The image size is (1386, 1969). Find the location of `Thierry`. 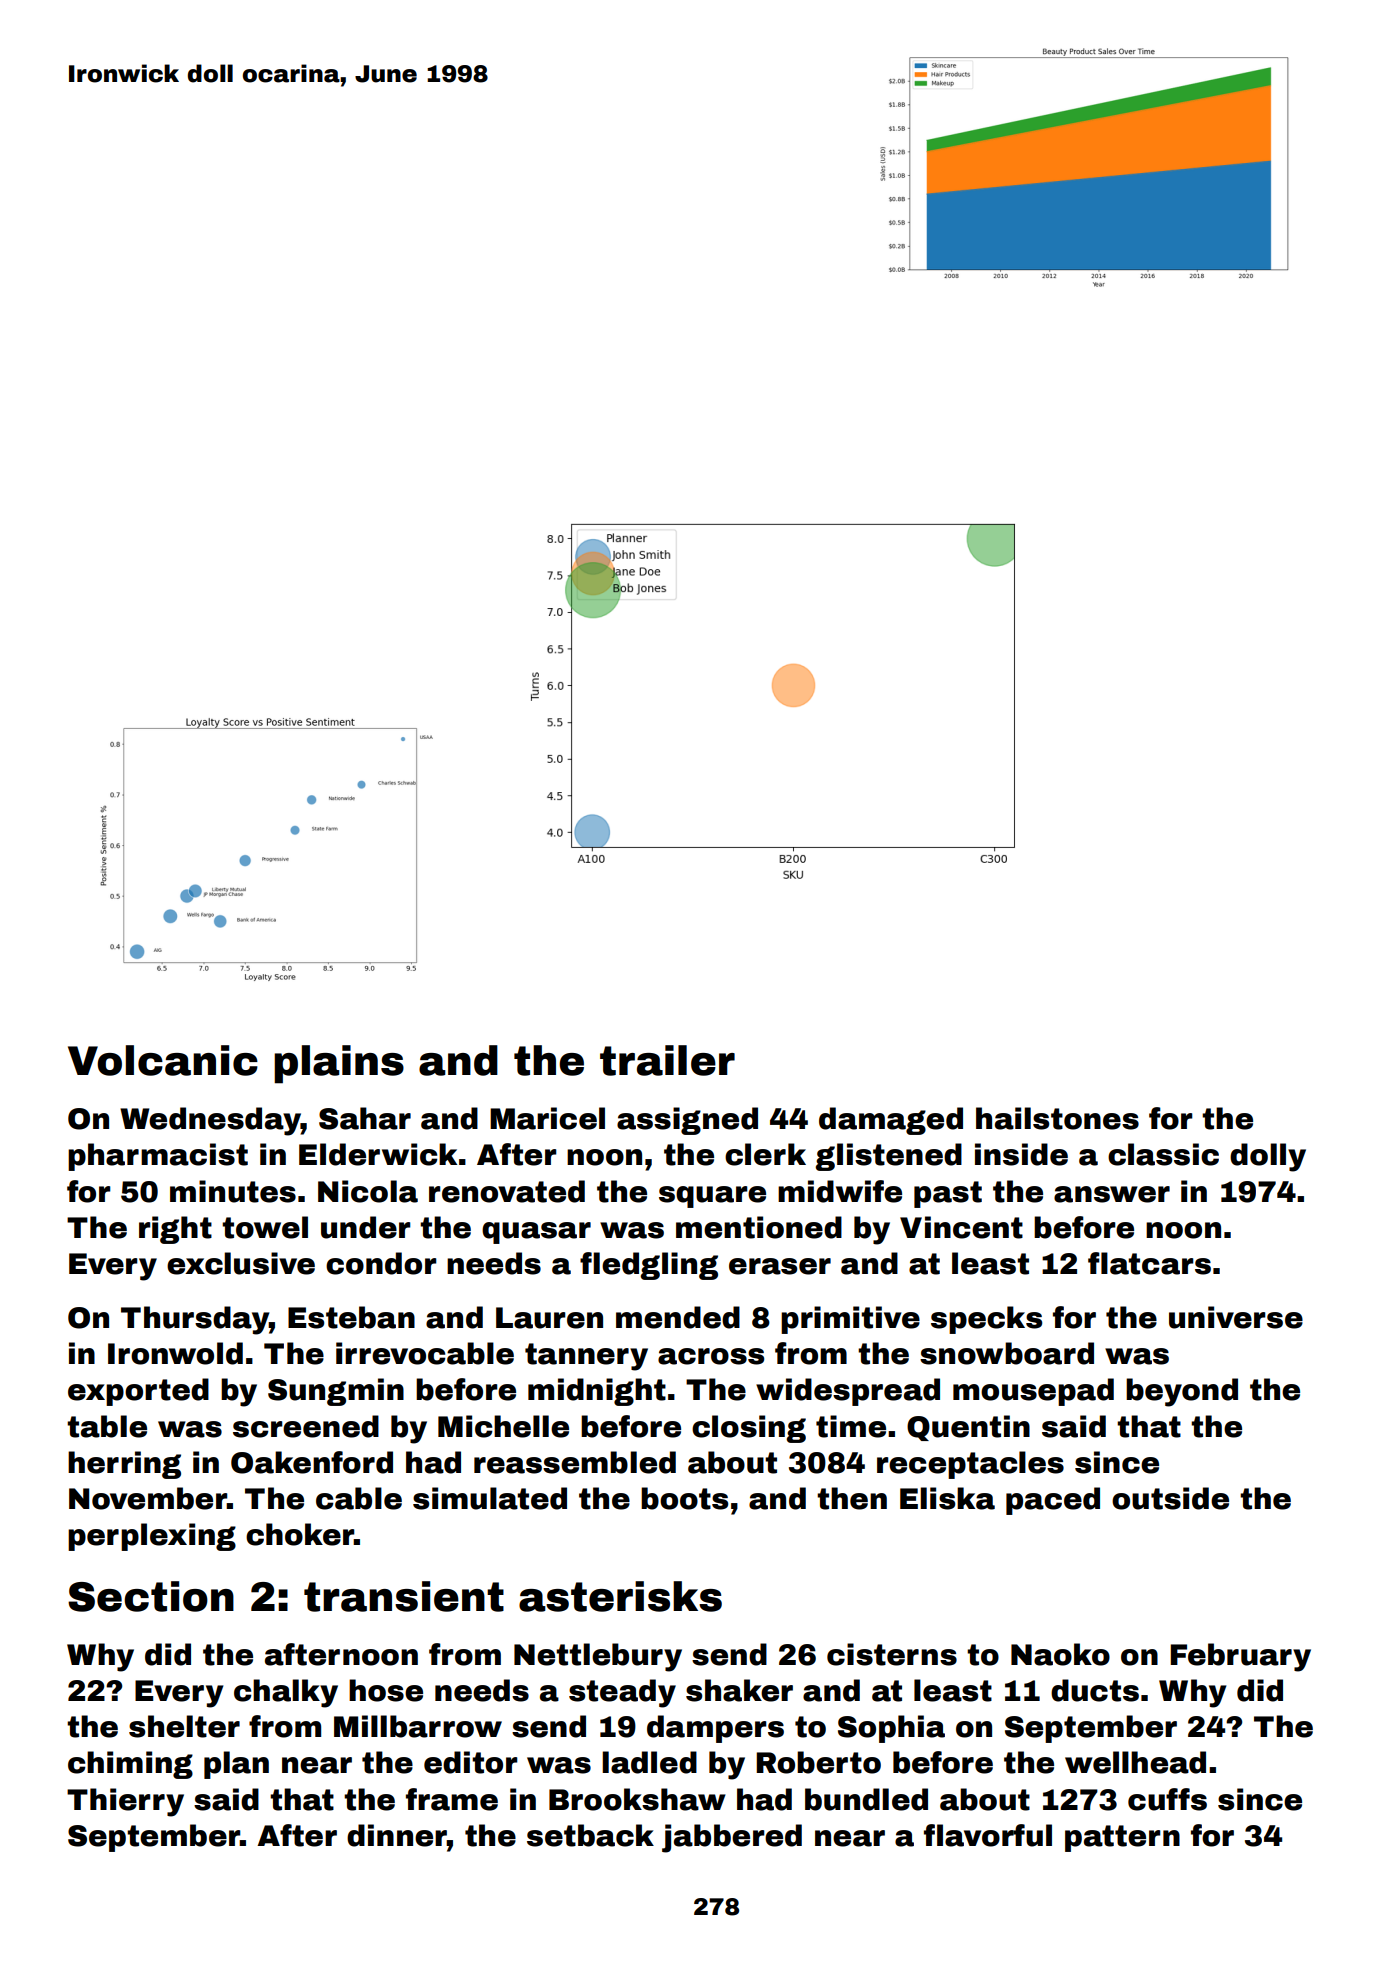

Thierry is located at coordinates (125, 1802).
